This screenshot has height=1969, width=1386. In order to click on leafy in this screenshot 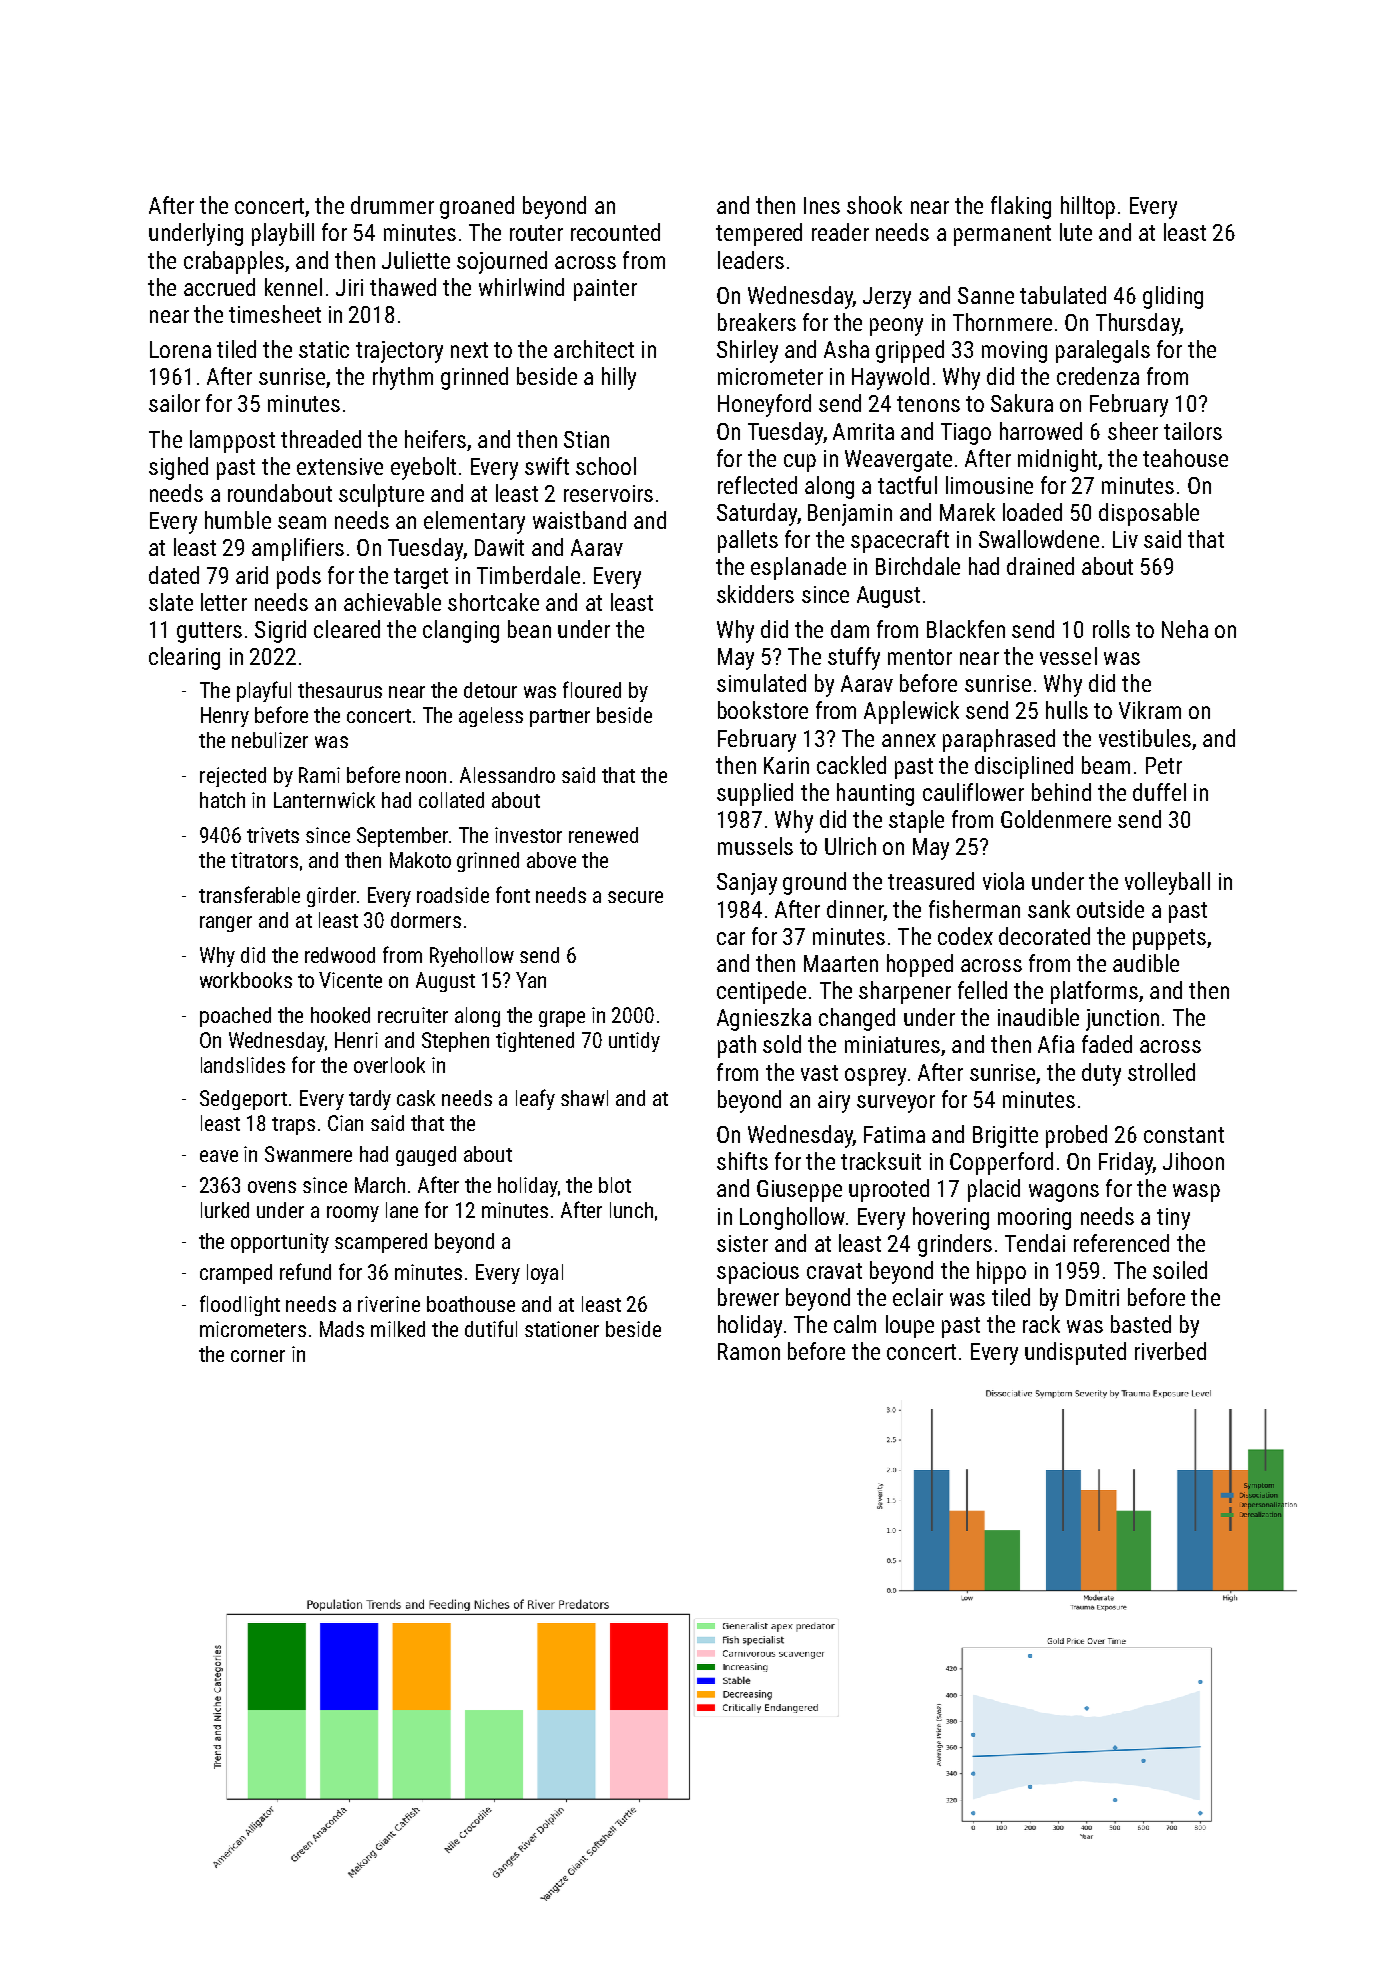, I will do `click(535, 1099)`.
